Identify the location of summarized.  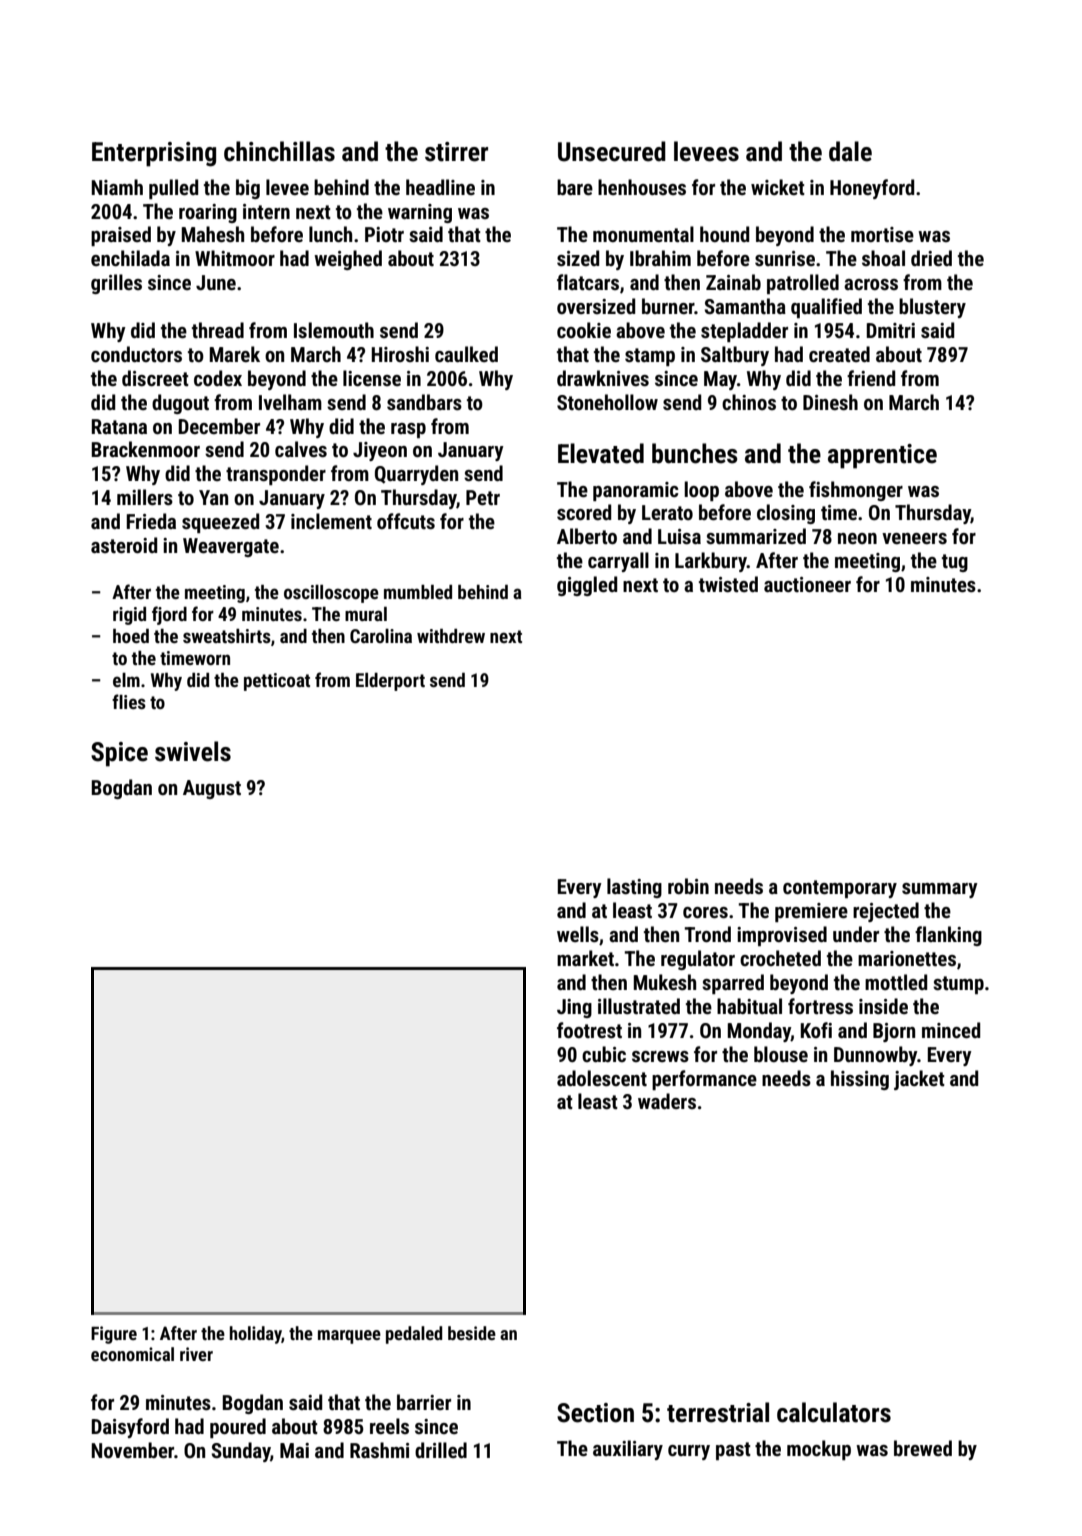
(756, 536).
